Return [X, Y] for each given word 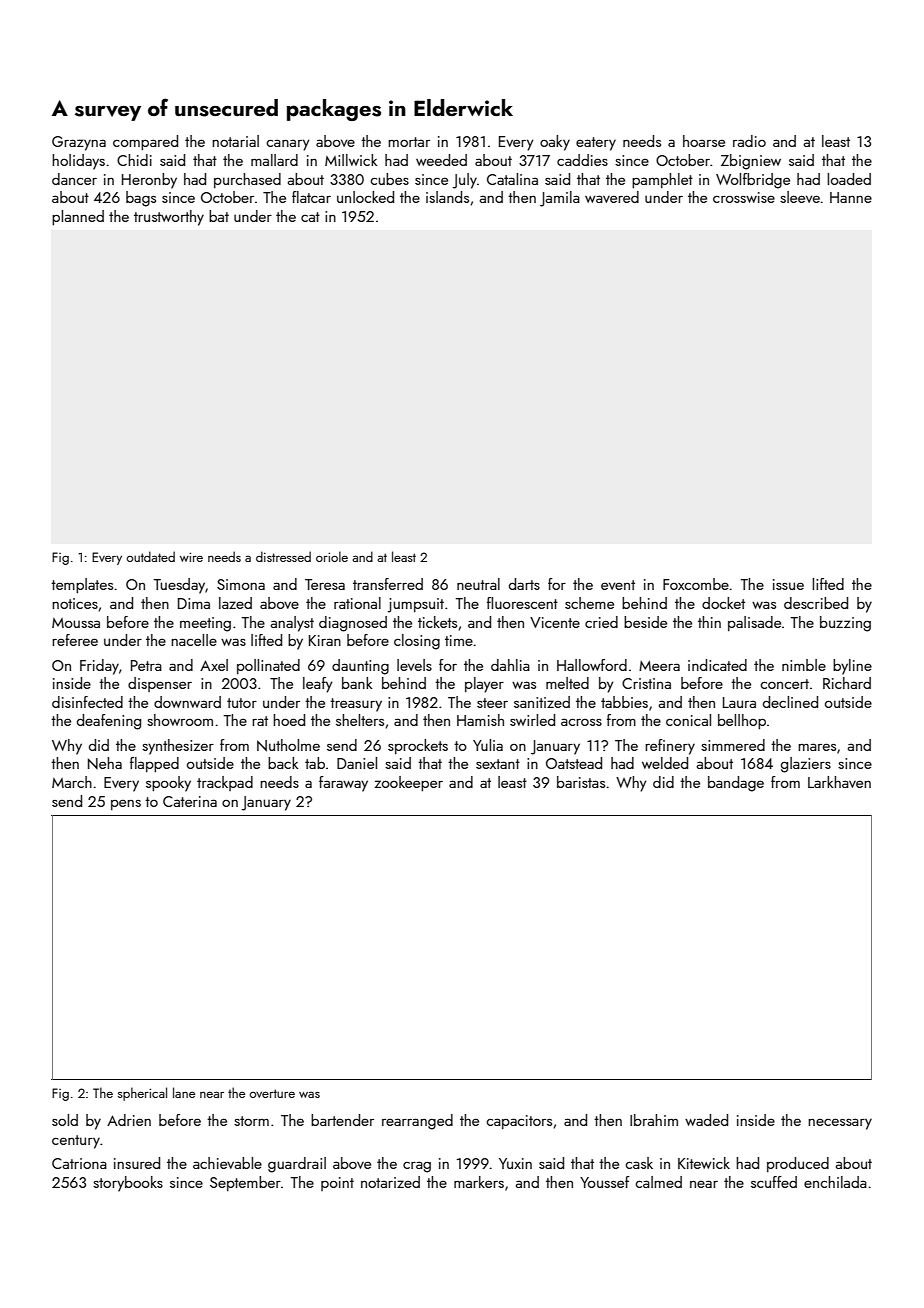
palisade [754, 623]
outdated [150, 556]
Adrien [129, 1120]
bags [141, 199]
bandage [736, 784]
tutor [242, 703]
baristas [581, 782]
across [581, 722]
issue [788, 584]
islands [447, 197]
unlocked [365, 197]
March [72, 782]
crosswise [744, 197]
